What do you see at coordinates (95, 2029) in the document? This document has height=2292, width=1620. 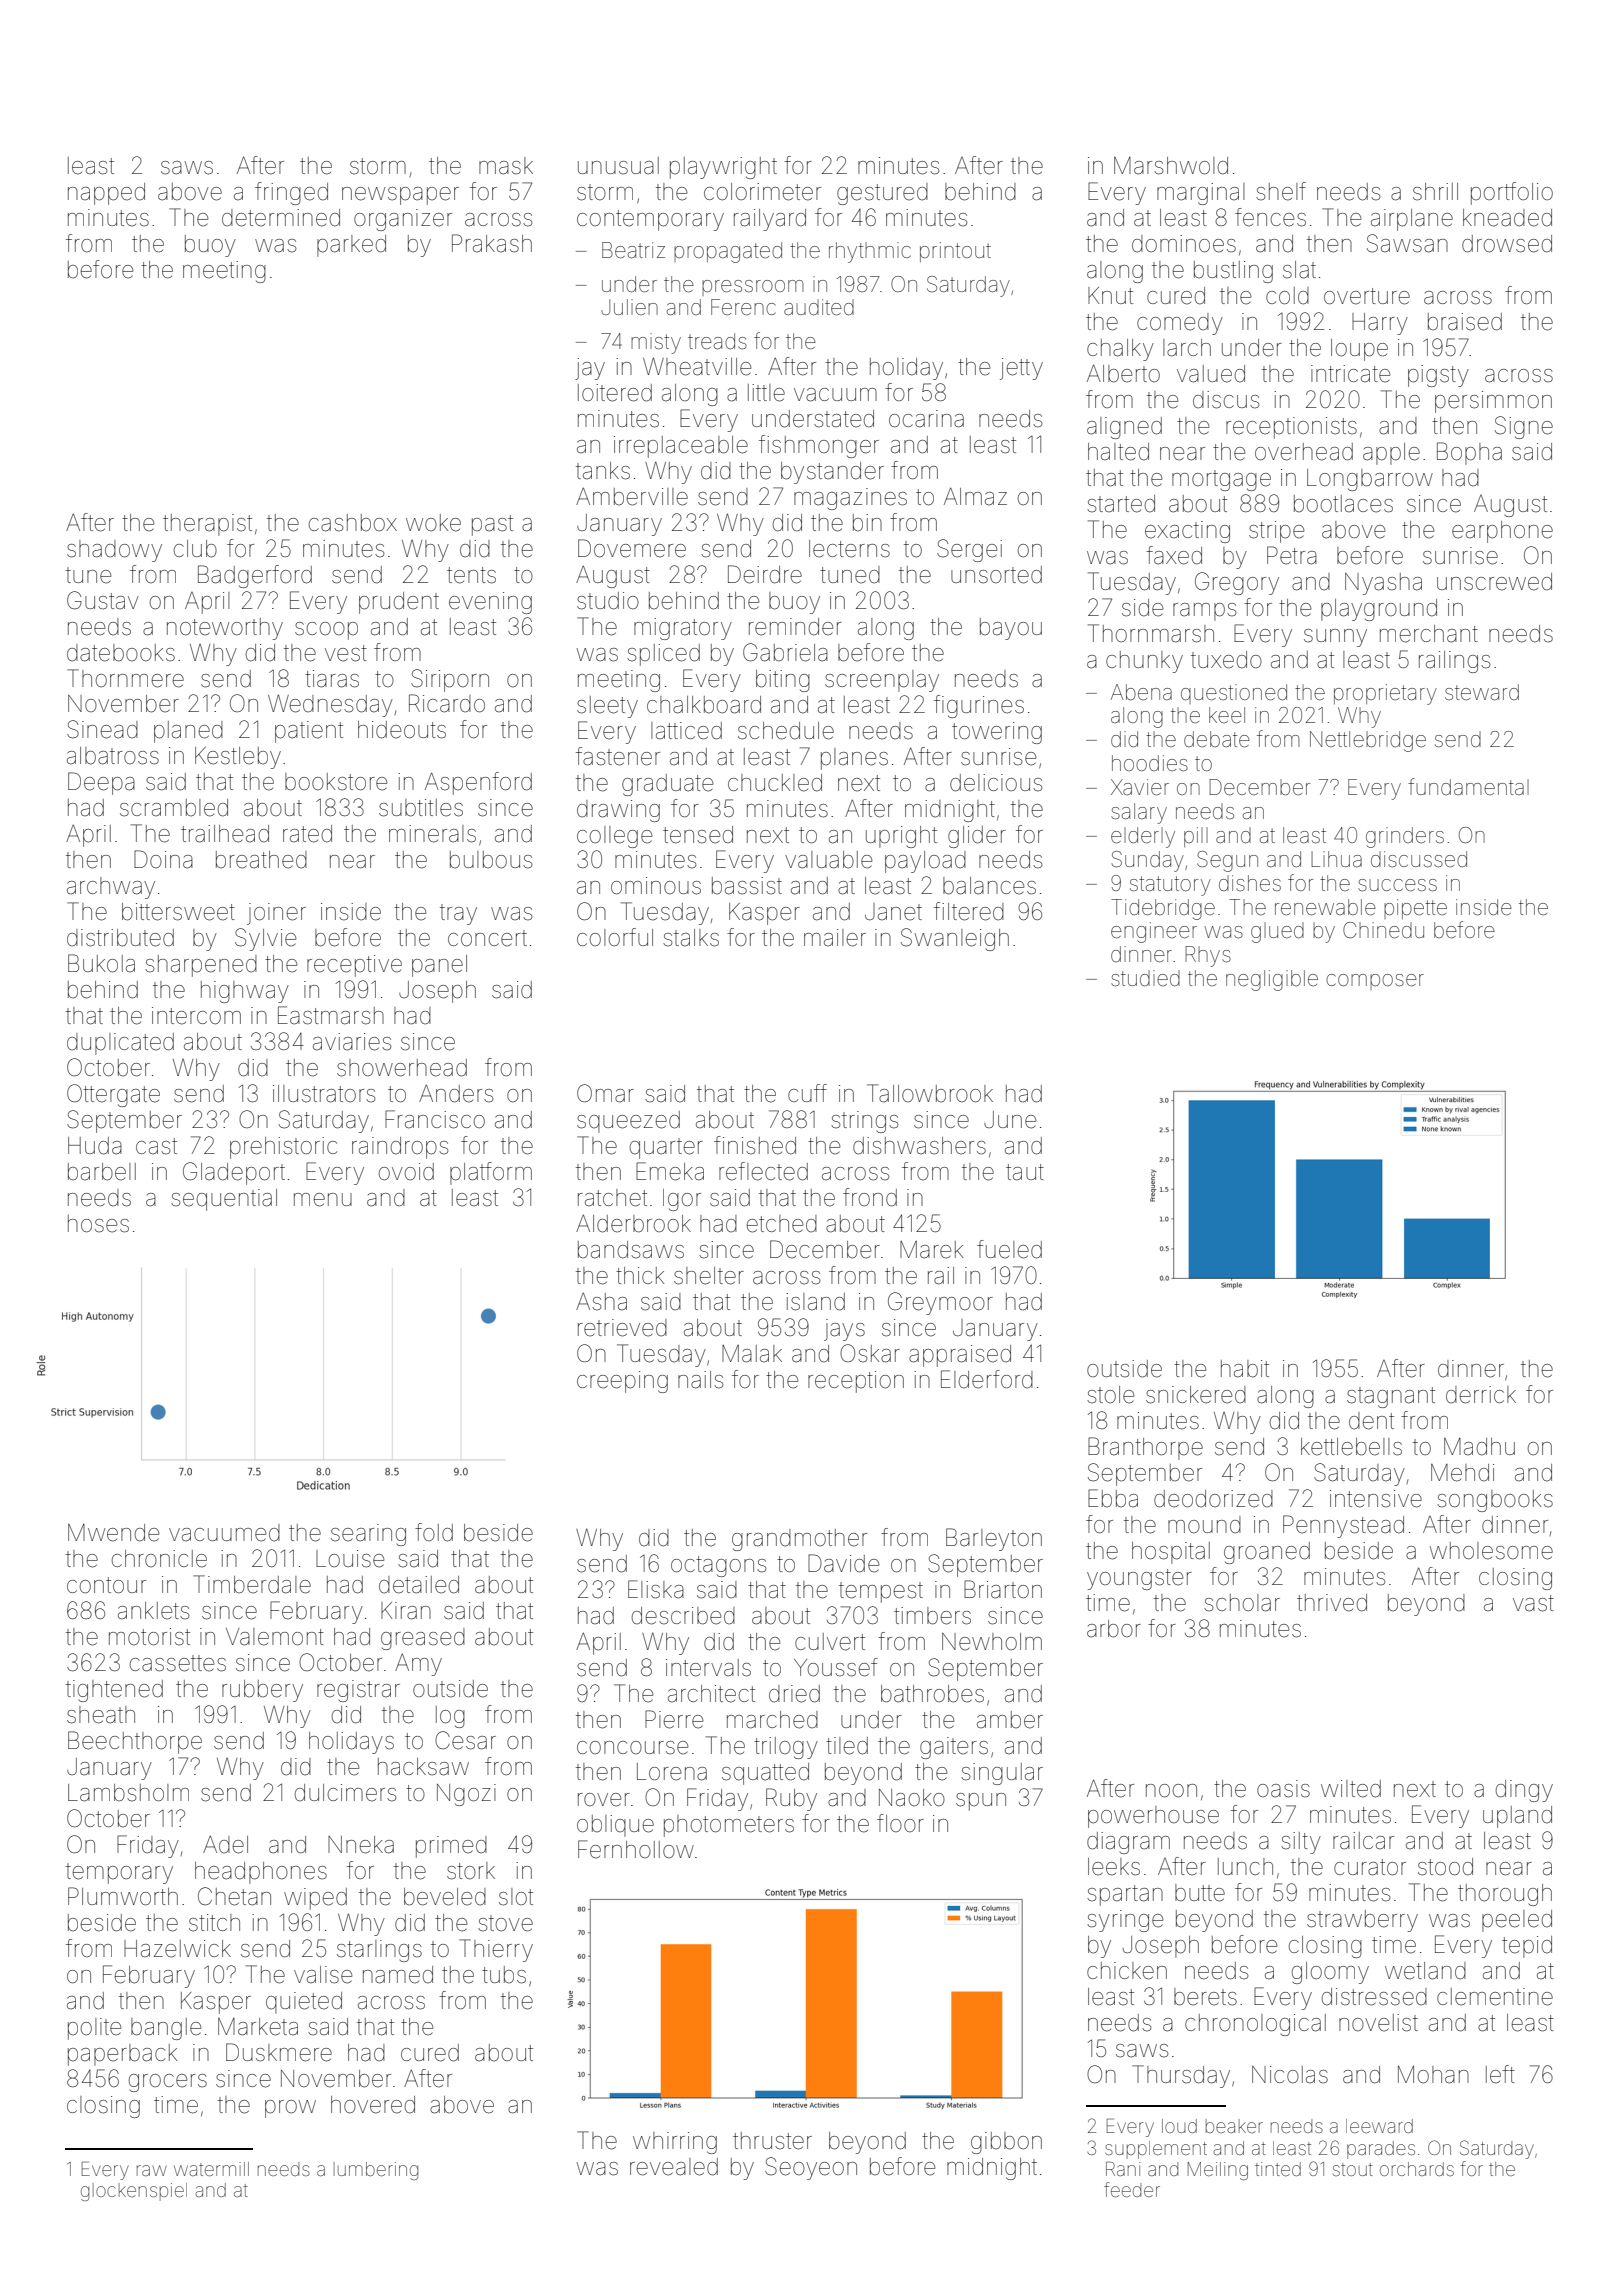 I see `polite` at bounding box center [95, 2029].
